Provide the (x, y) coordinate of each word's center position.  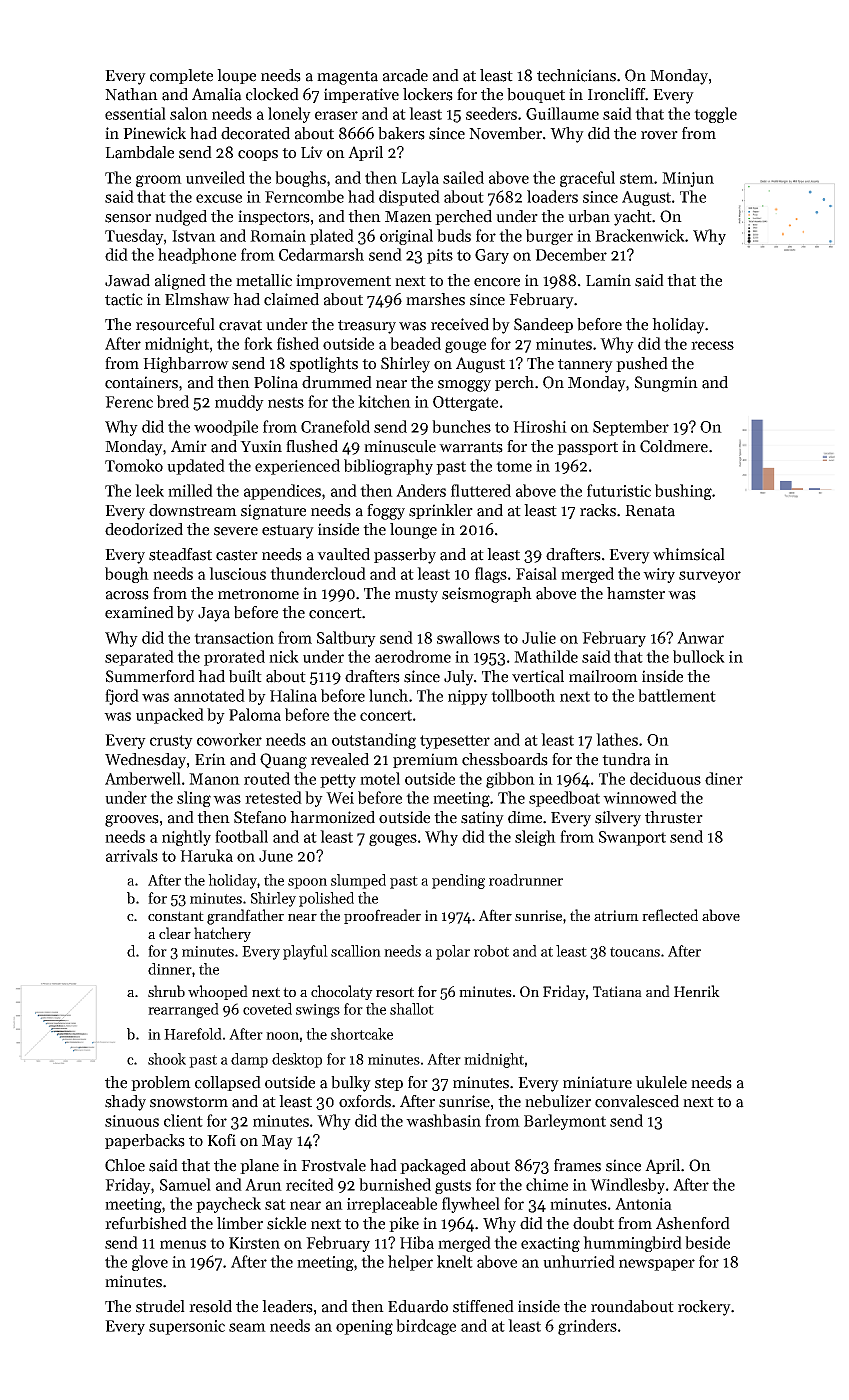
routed (267, 778)
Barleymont (565, 1122)
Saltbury (346, 639)
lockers (428, 94)
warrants (471, 447)
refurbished (146, 1223)
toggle (715, 115)
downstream (193, 510)
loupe (236, 76)
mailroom (603, 676)
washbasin (443, 1120)
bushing (683, 492)
